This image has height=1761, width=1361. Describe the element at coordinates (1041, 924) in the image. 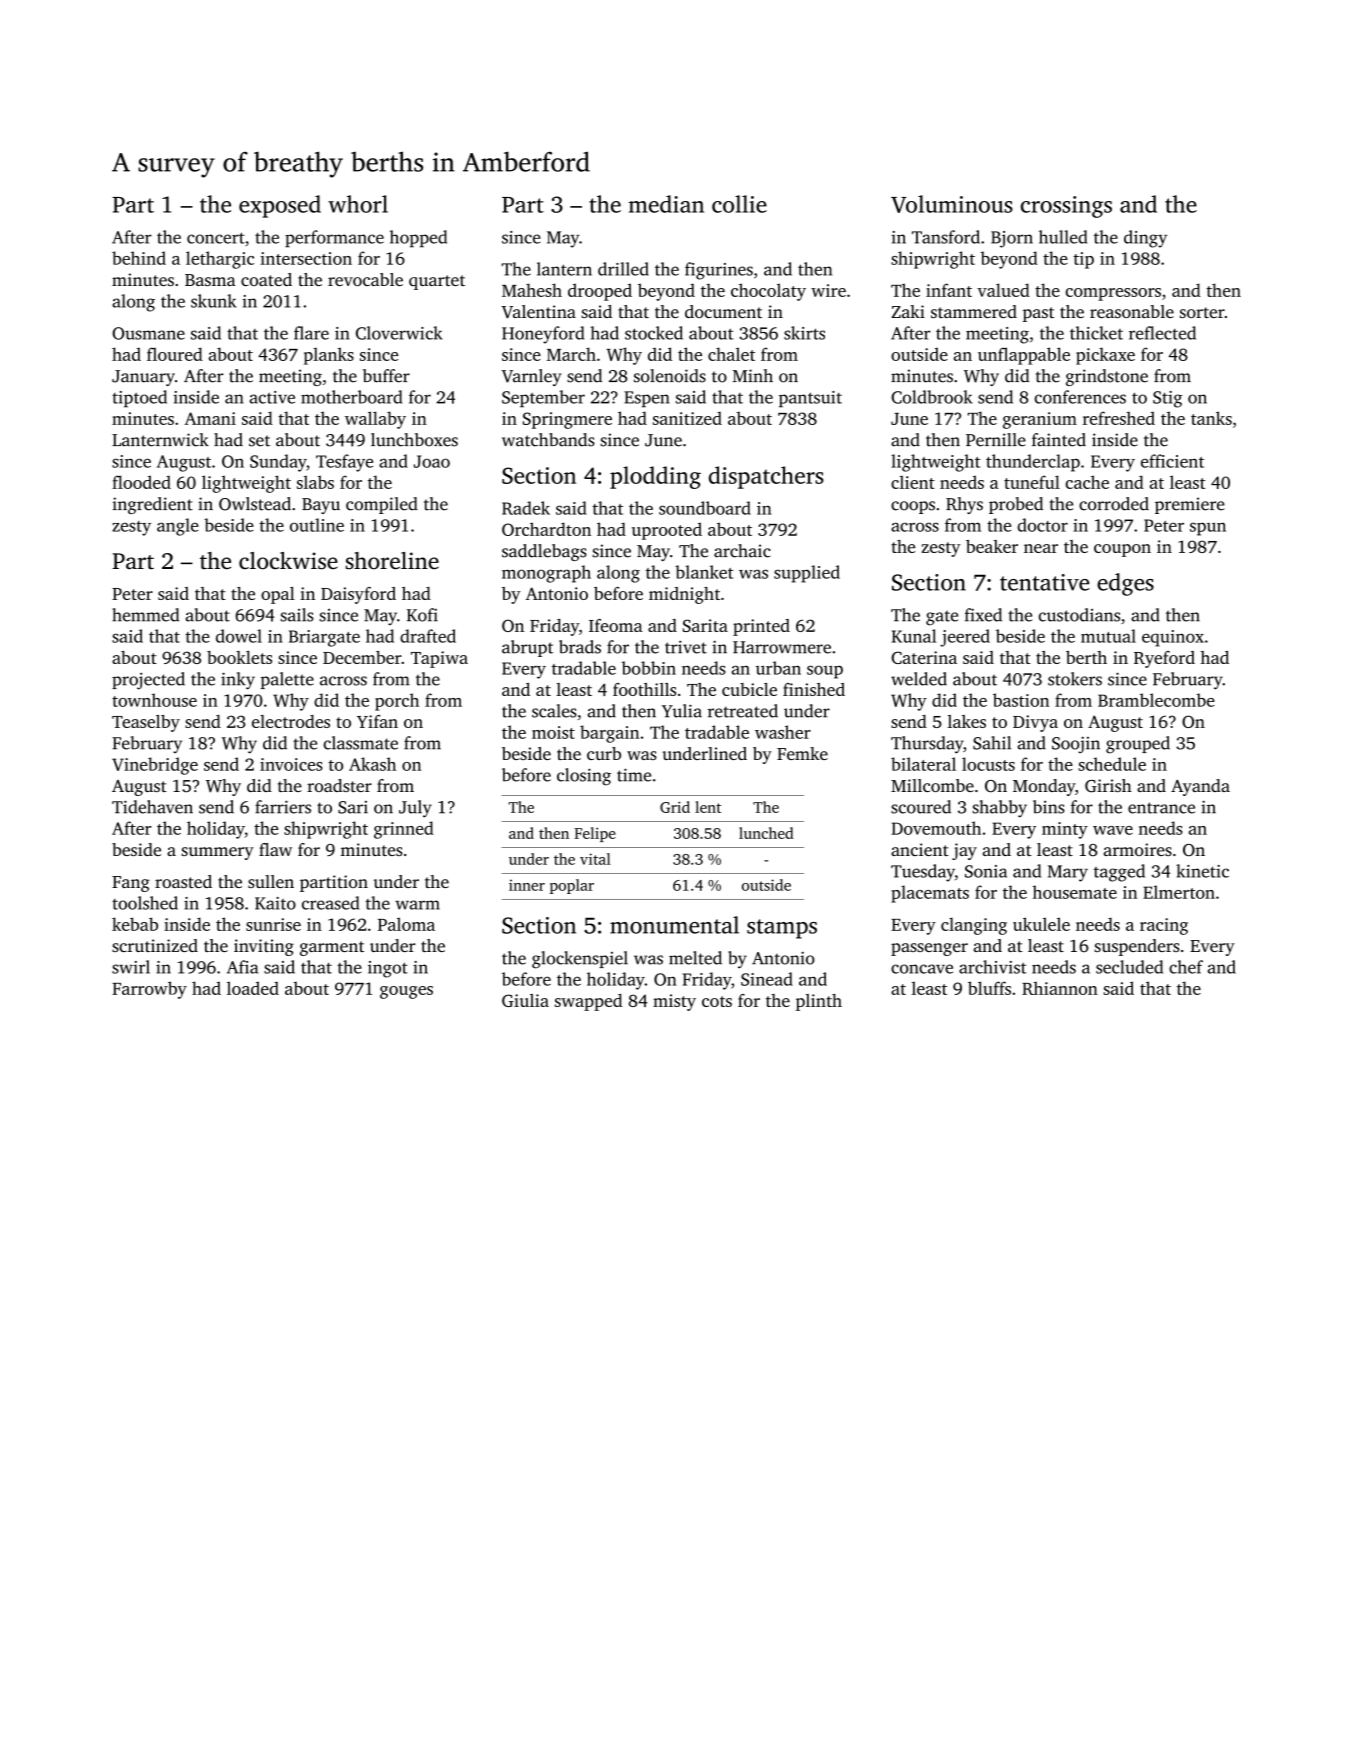

I see `ukulele` at that location.
